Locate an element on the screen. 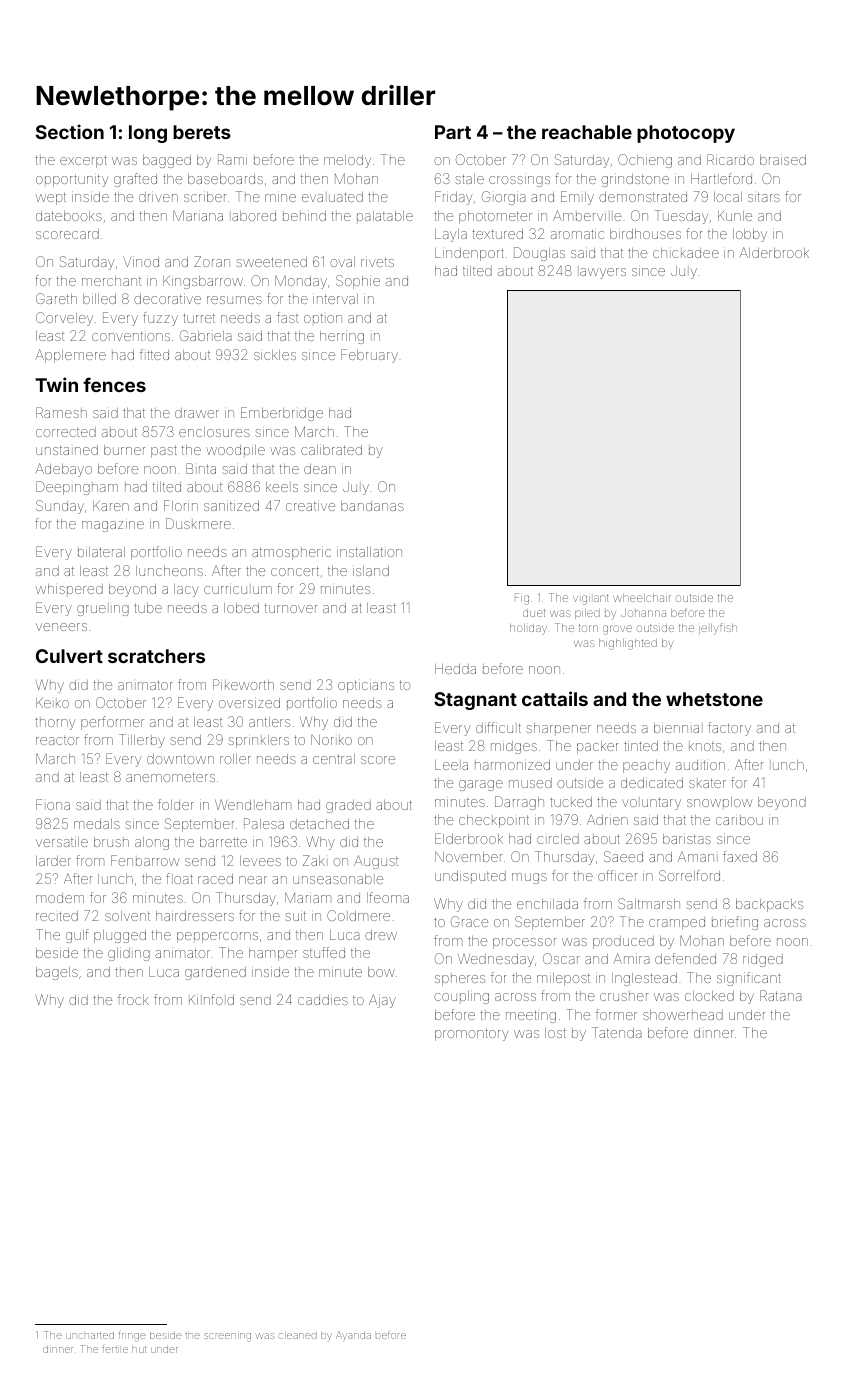 The height and width of the screenshot is (1400, 849). Part is located at coordinates (453, 132).
